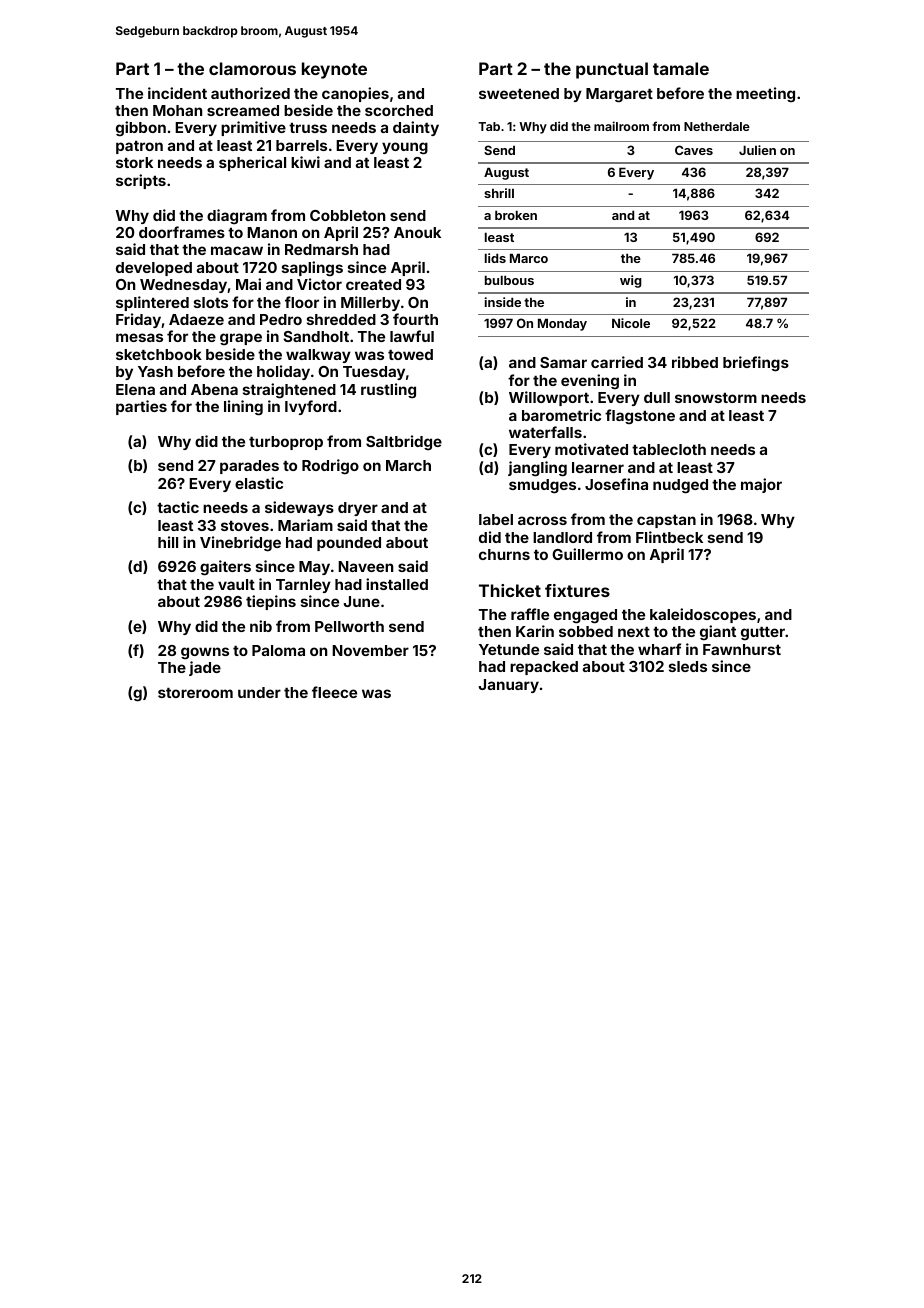  I want to click on raffle, so click(530, 614).
